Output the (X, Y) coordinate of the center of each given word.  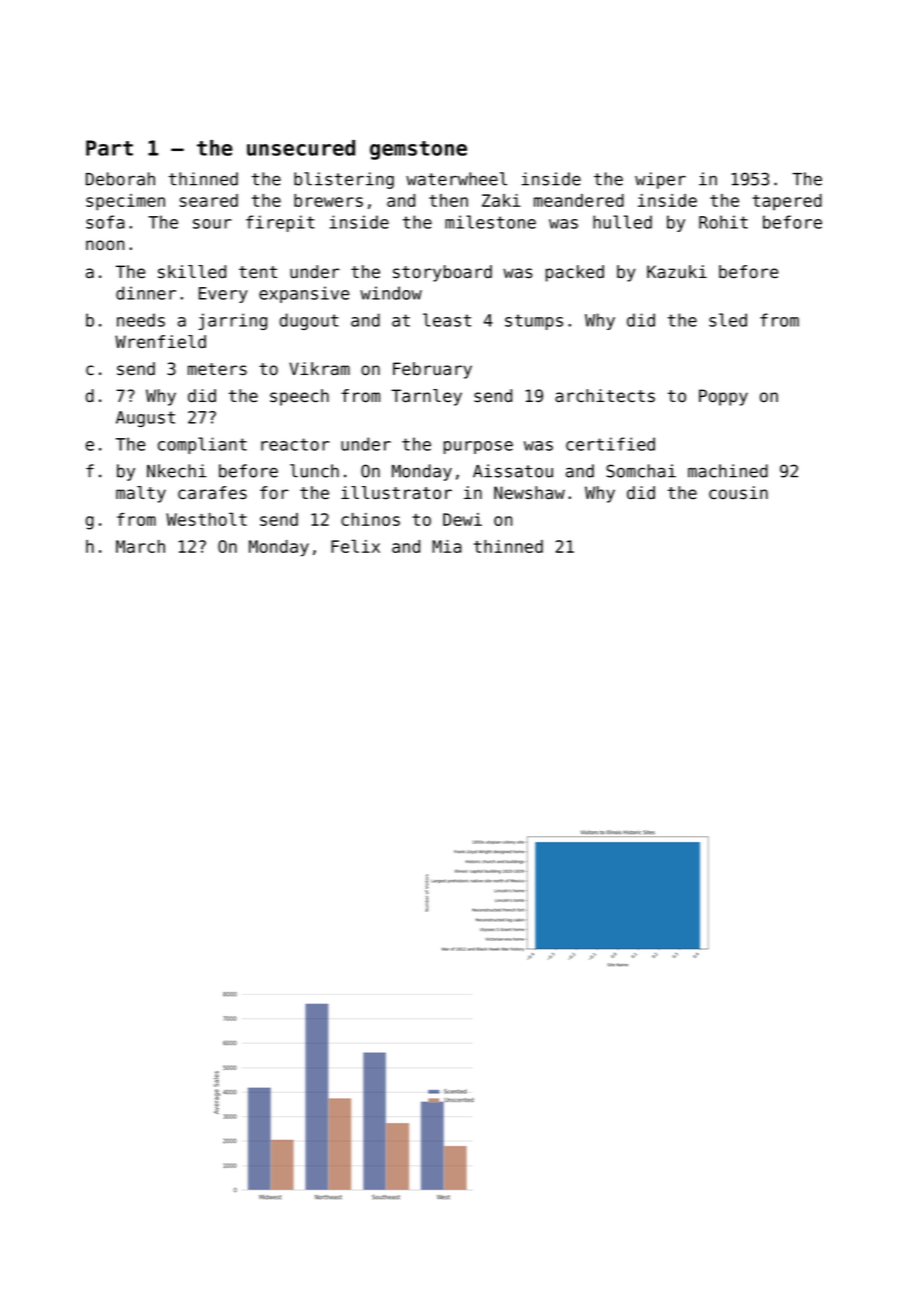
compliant (202, 445)
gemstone (418, 150)
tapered (787, 202)
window (391, 293)
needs (141, 320)
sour (212, 224)
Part (109, 148)
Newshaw (529, 493)
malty (141, 494)
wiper (660, 180)
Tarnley (426, 397)
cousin (738, 493)
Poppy (723, 397)
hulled (622, 222)
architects (605, 396)
